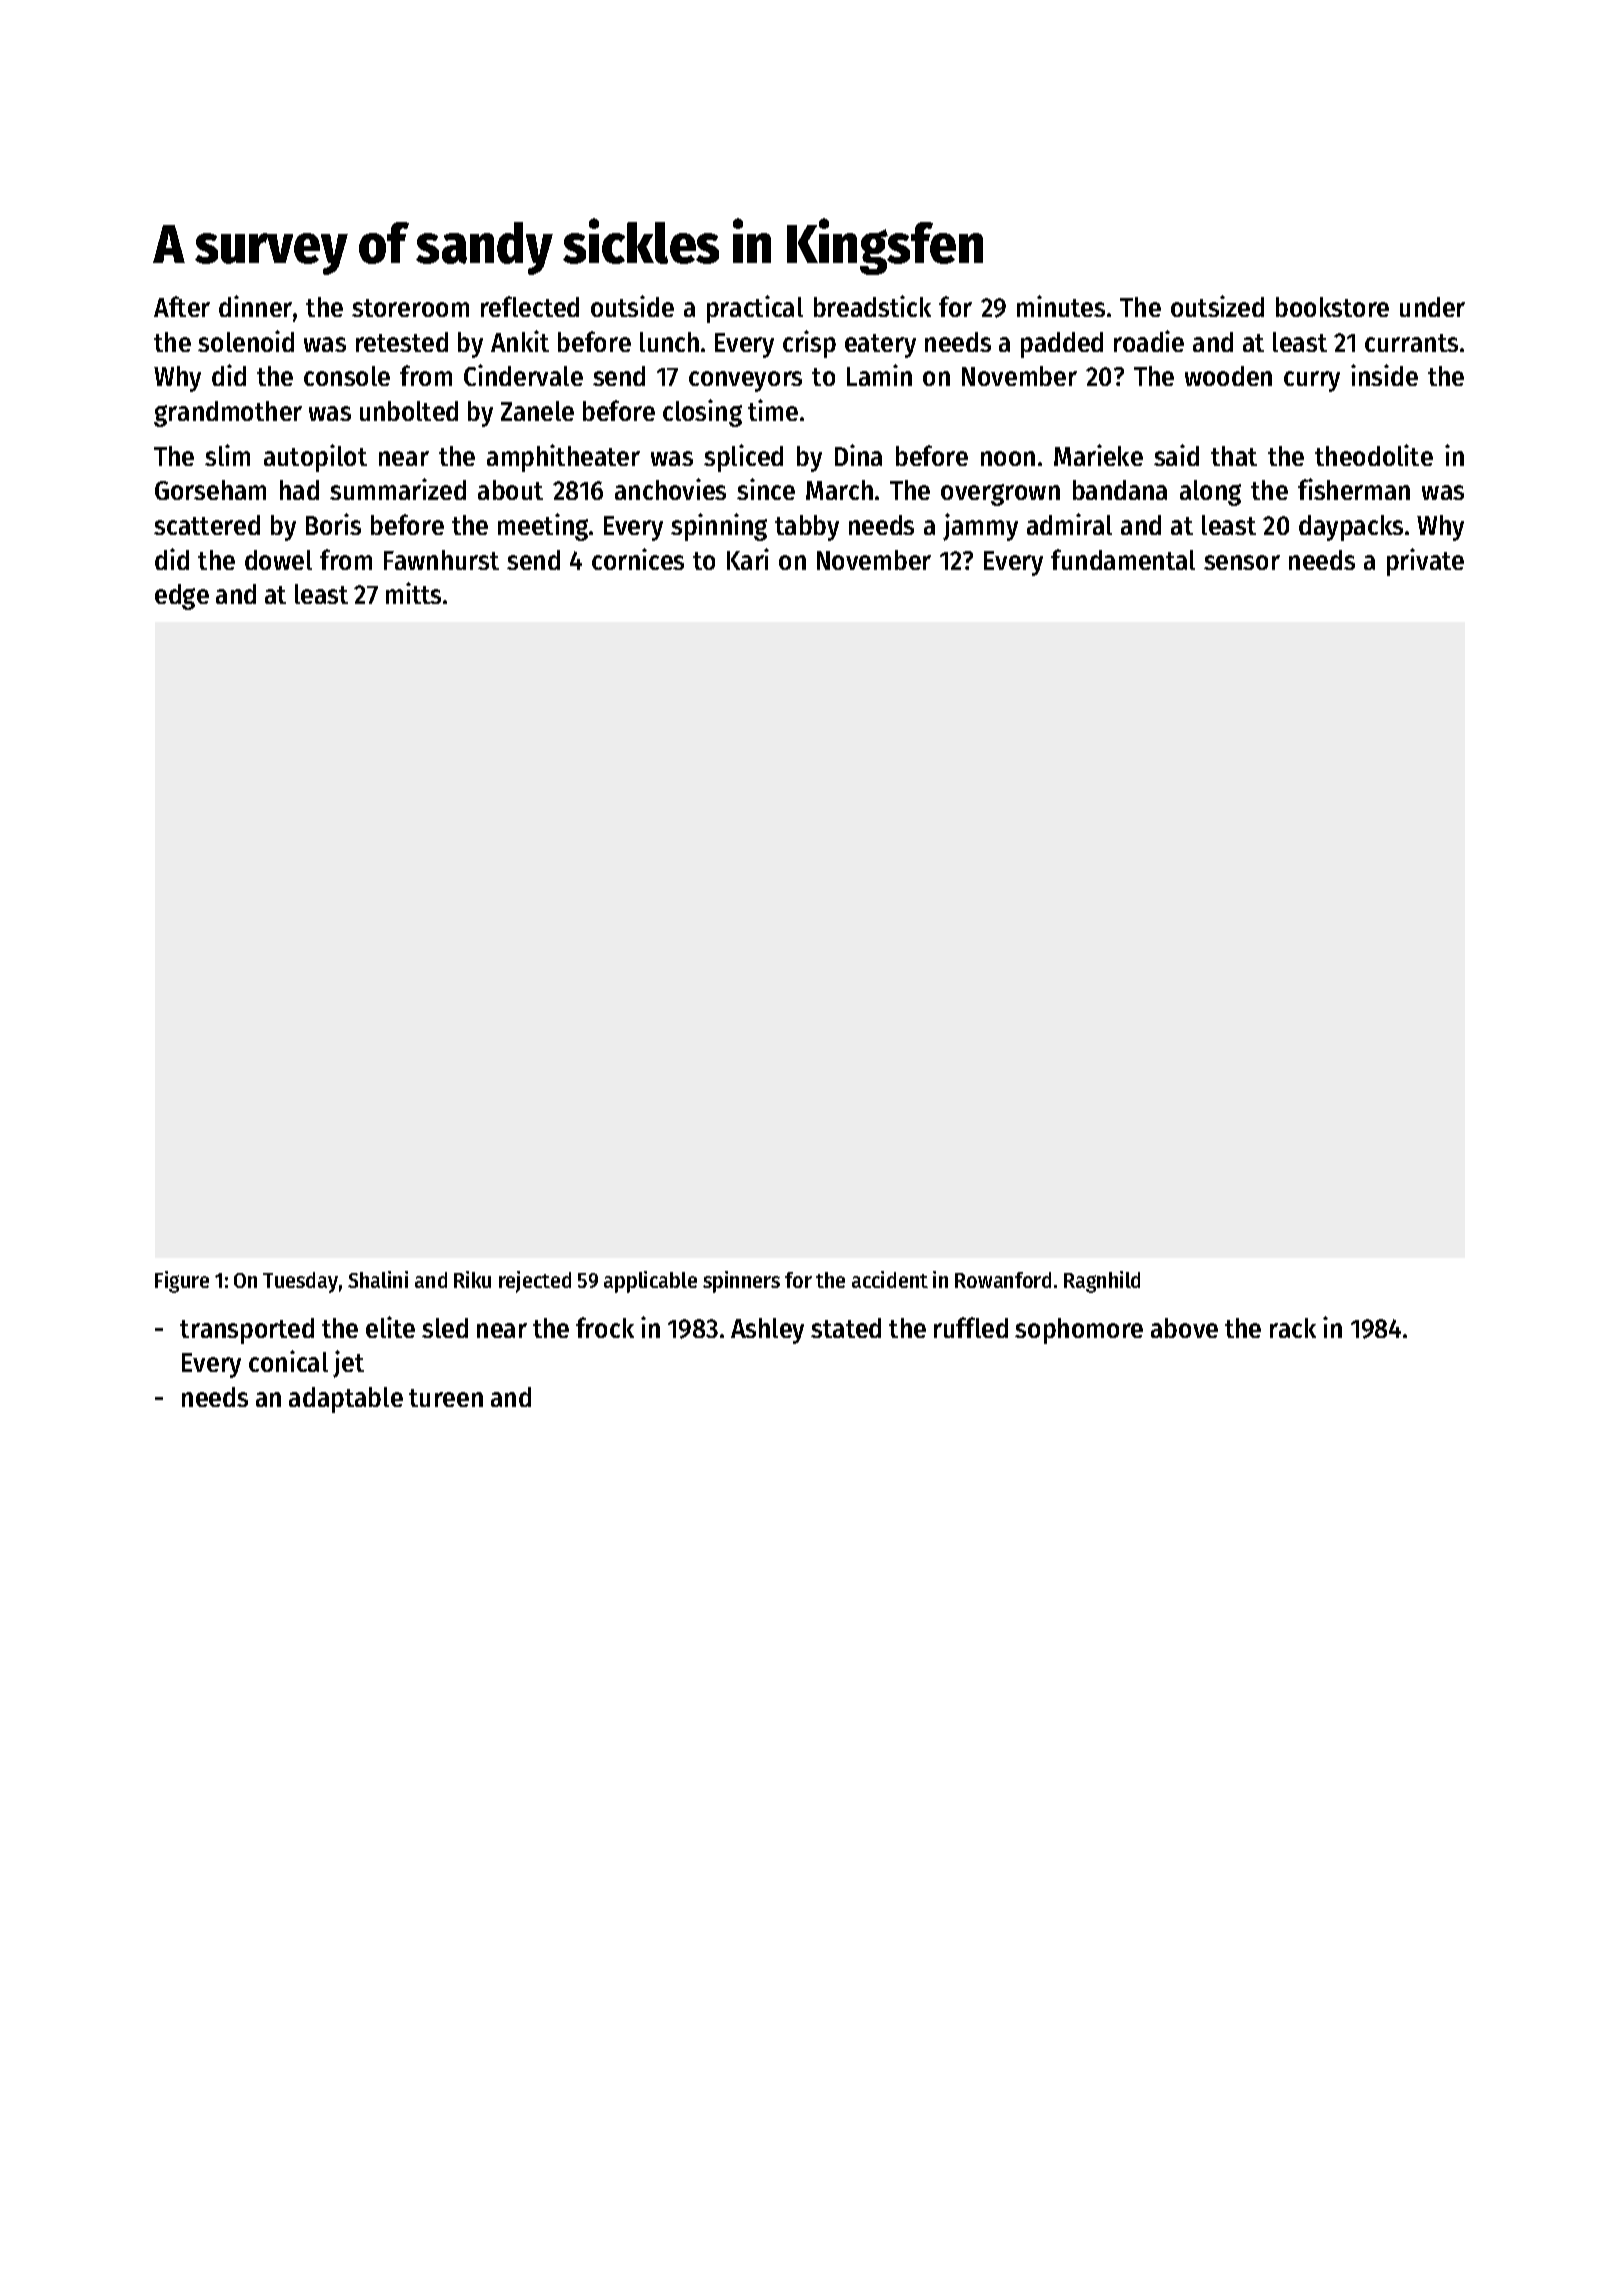  Describe the element at coordinates (650, 1282) in the screenshot. I see `applicable` at that location.
